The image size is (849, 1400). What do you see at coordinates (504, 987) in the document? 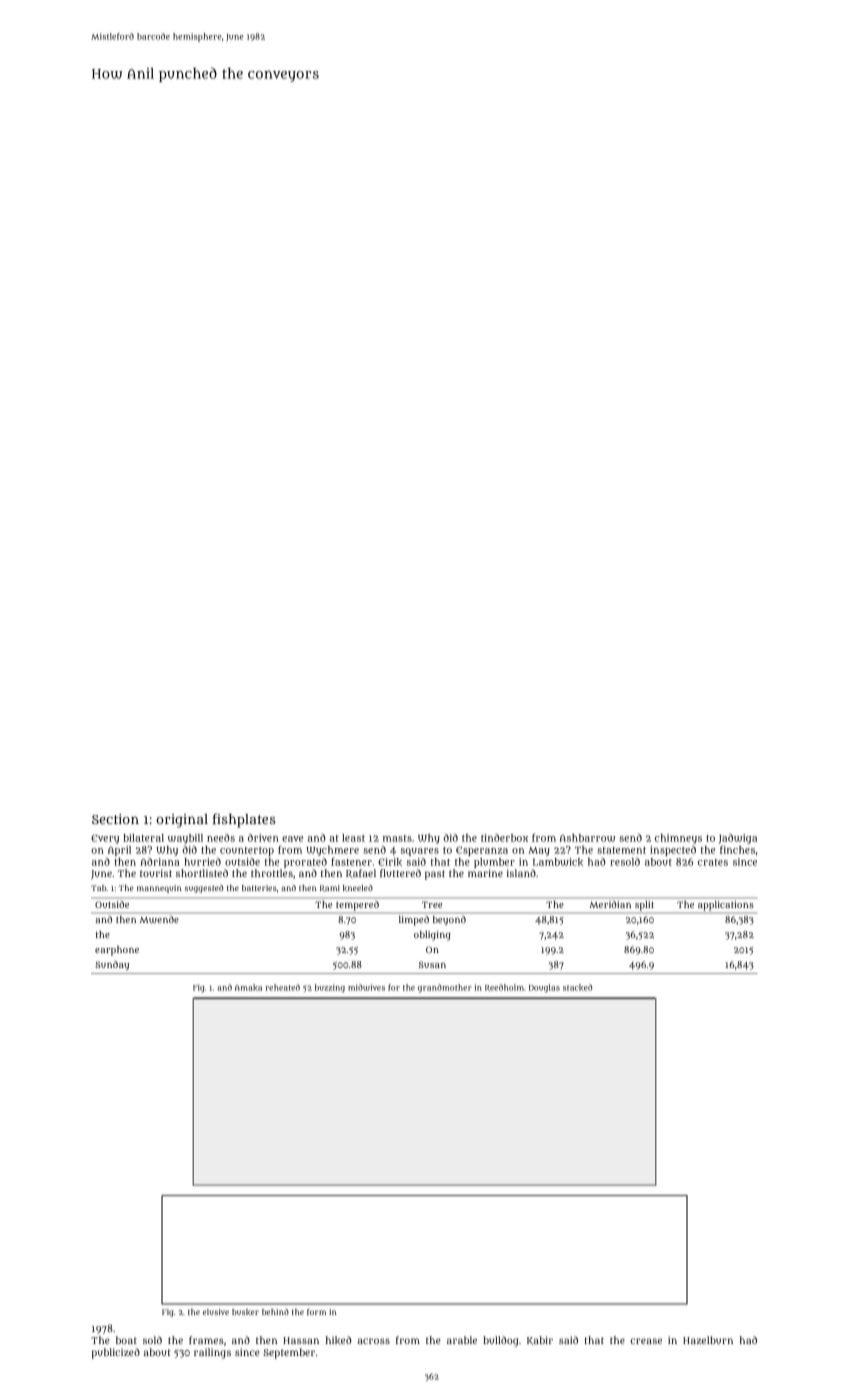
I see `Reedholm` at bounding box center [504, 987].
